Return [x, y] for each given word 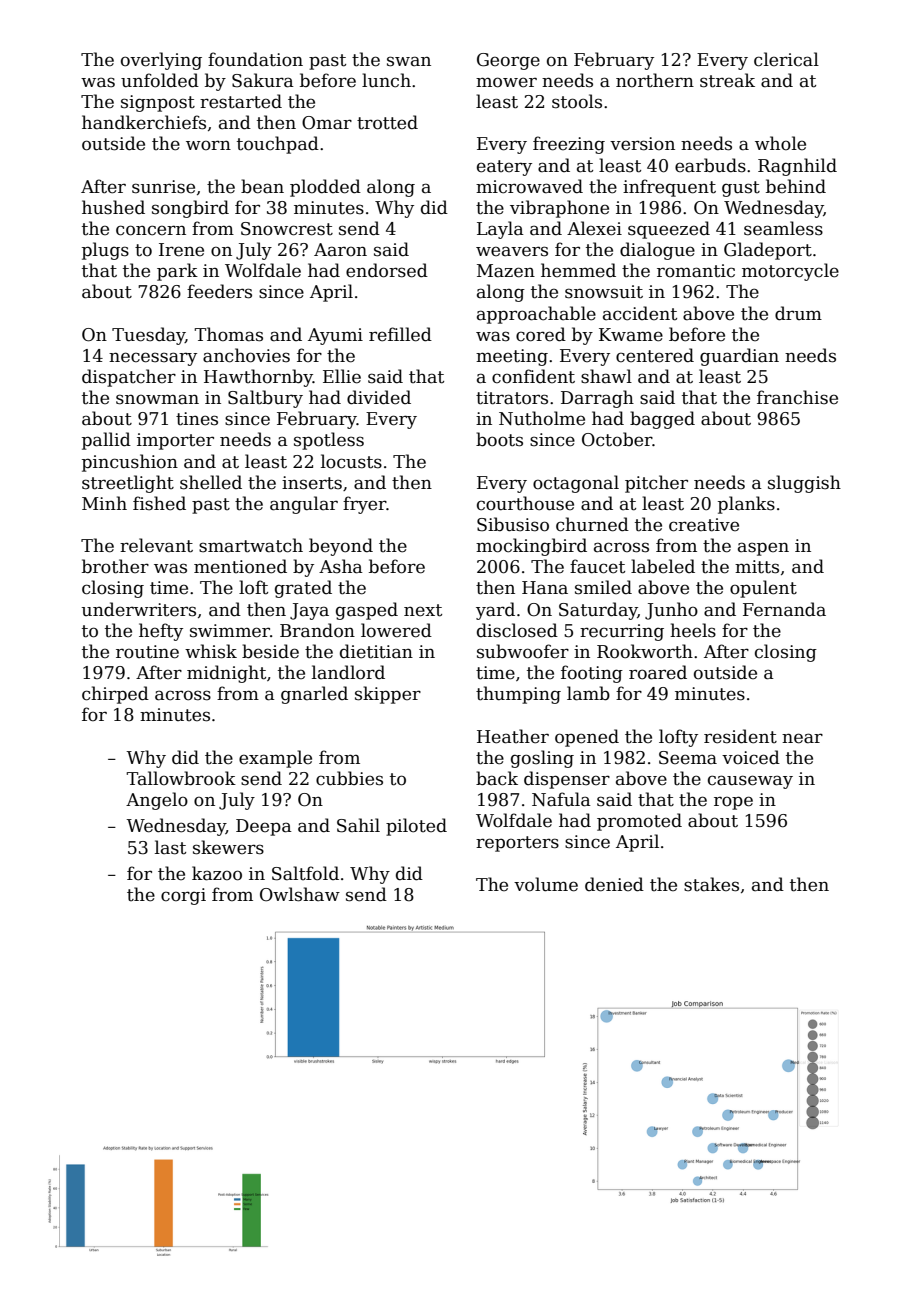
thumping [518, 695]
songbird [190, 209]
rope [733, 803]
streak [727, 80]
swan [409, 61]
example [275, 759]
